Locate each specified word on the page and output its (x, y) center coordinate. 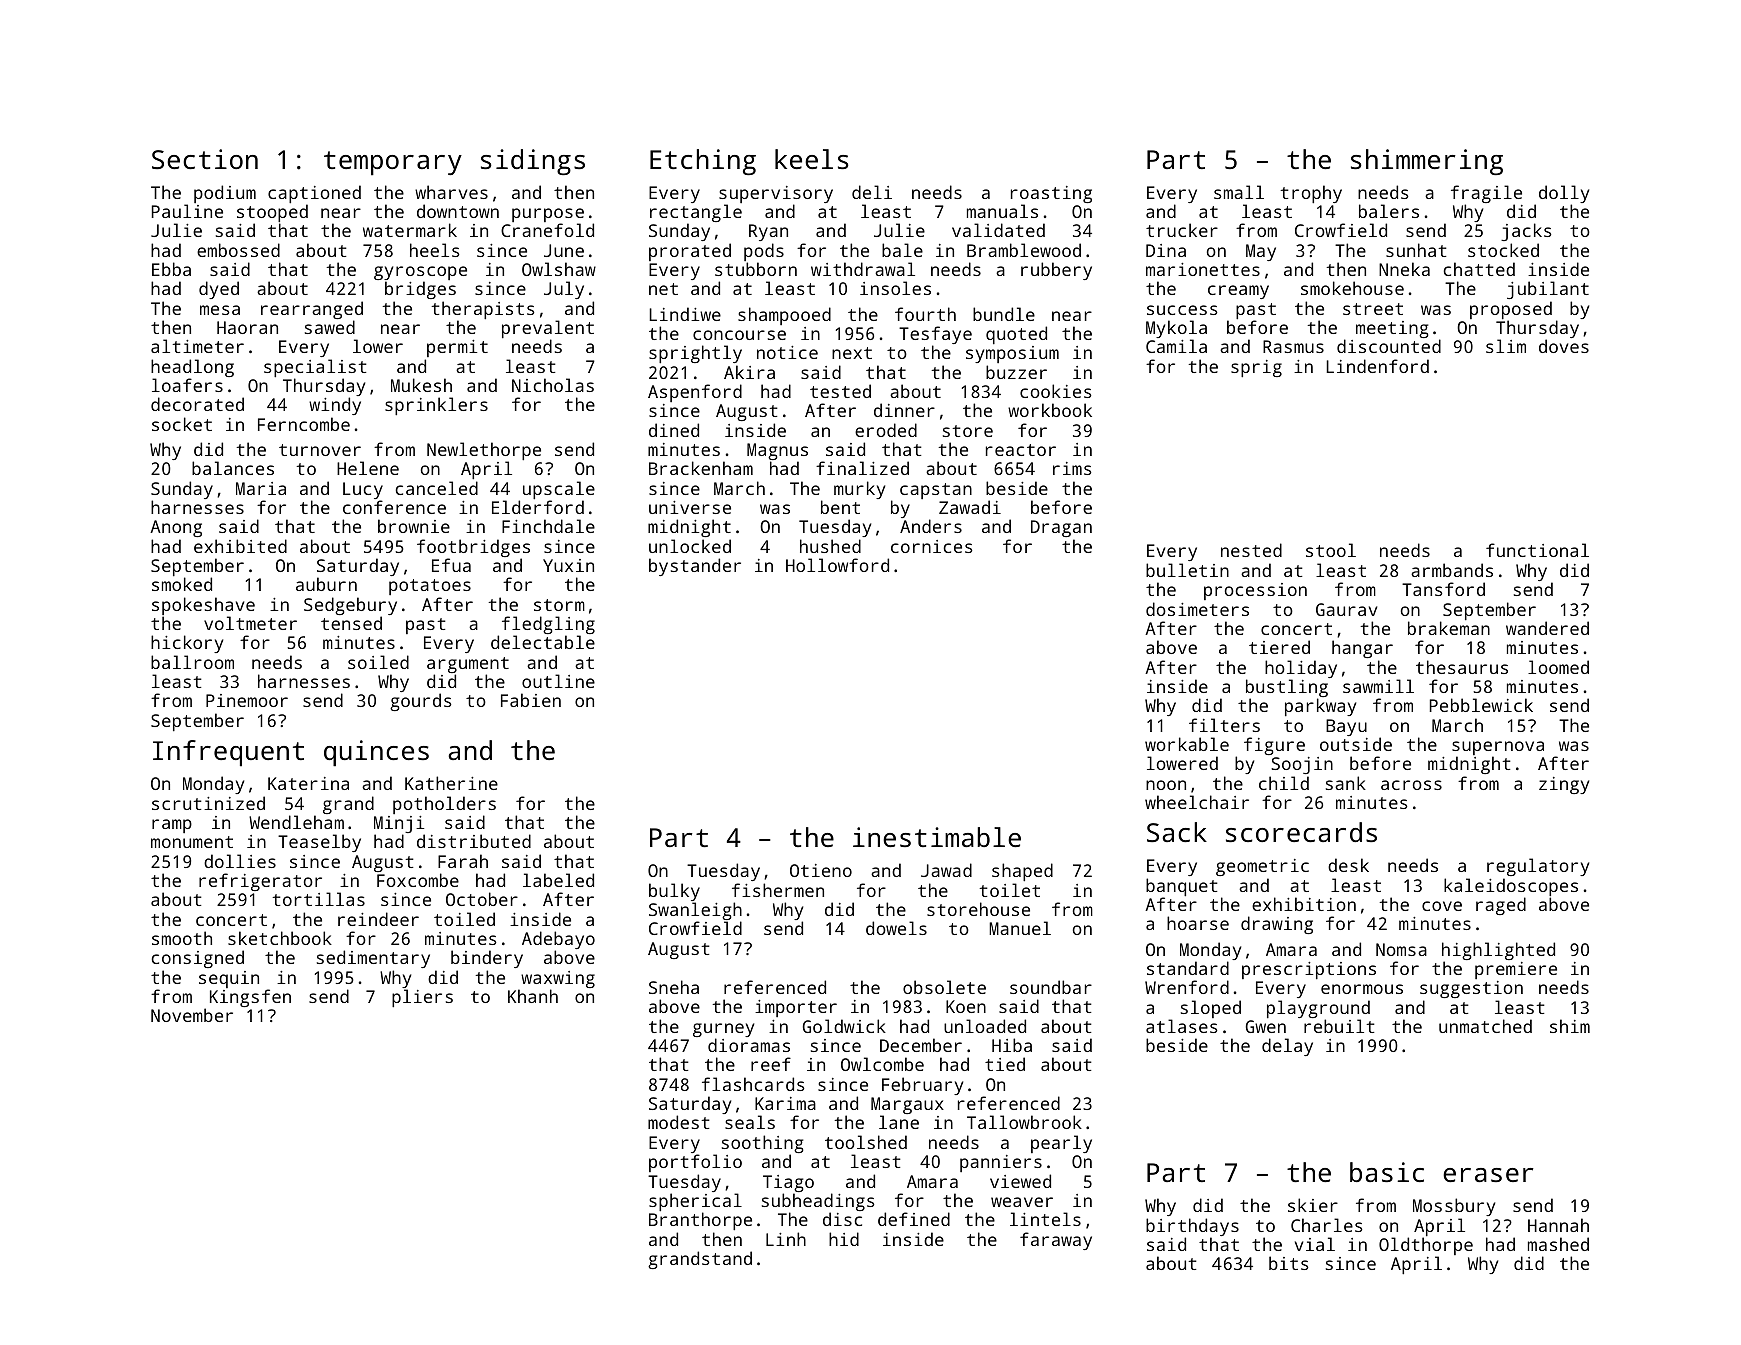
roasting (1051, 194)
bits (1289, 1263)
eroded (886, 430)
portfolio (695, 1163)
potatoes (430, 587)
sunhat (1416, 250)
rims (1072, 468)
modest (678, 1122)
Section (205, 159)
